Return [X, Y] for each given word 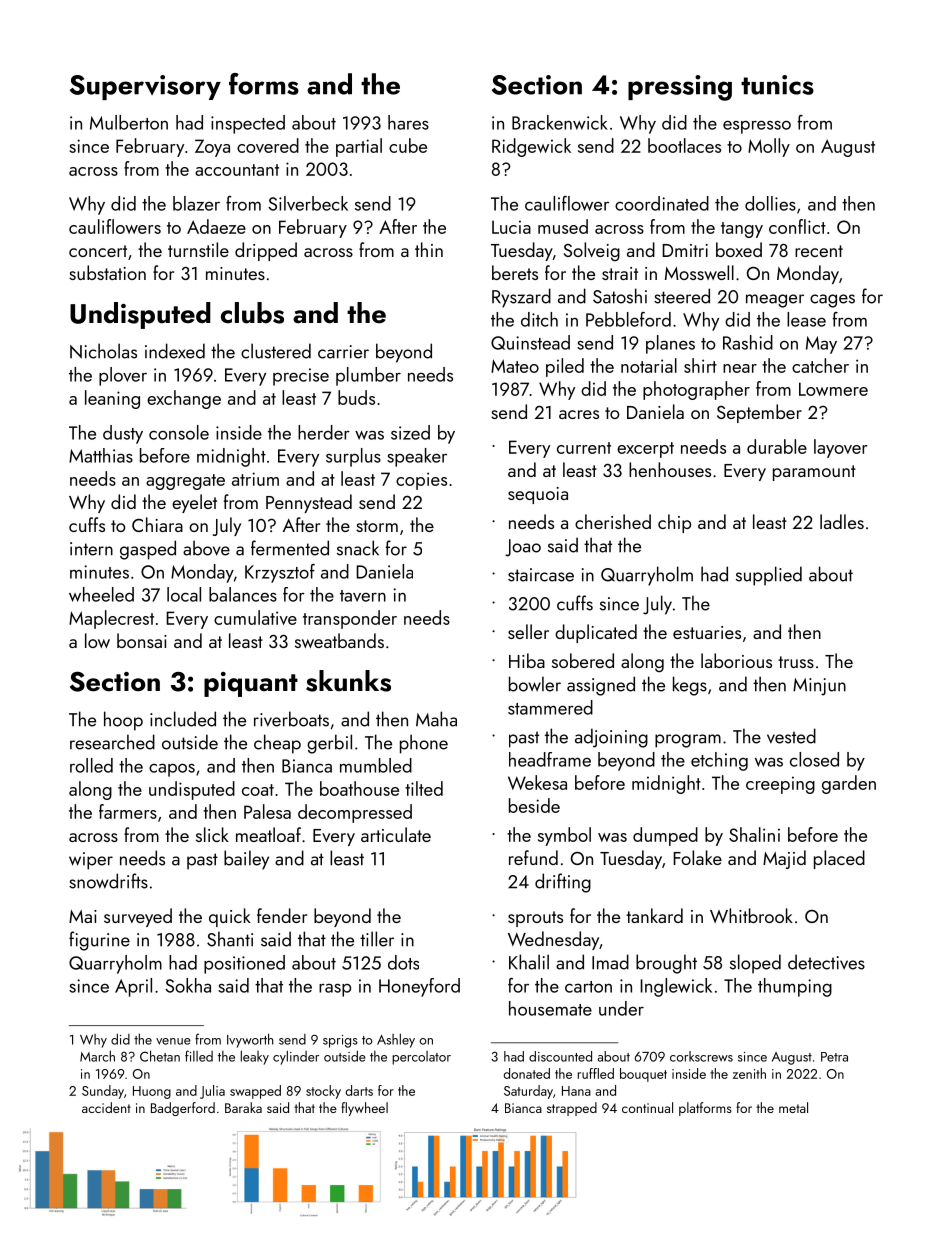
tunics [777, 85]
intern [91, 549]
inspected [248, 124]
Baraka [243, 1107]
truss [796, 662]
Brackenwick [560, 122]
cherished [613, 521]
